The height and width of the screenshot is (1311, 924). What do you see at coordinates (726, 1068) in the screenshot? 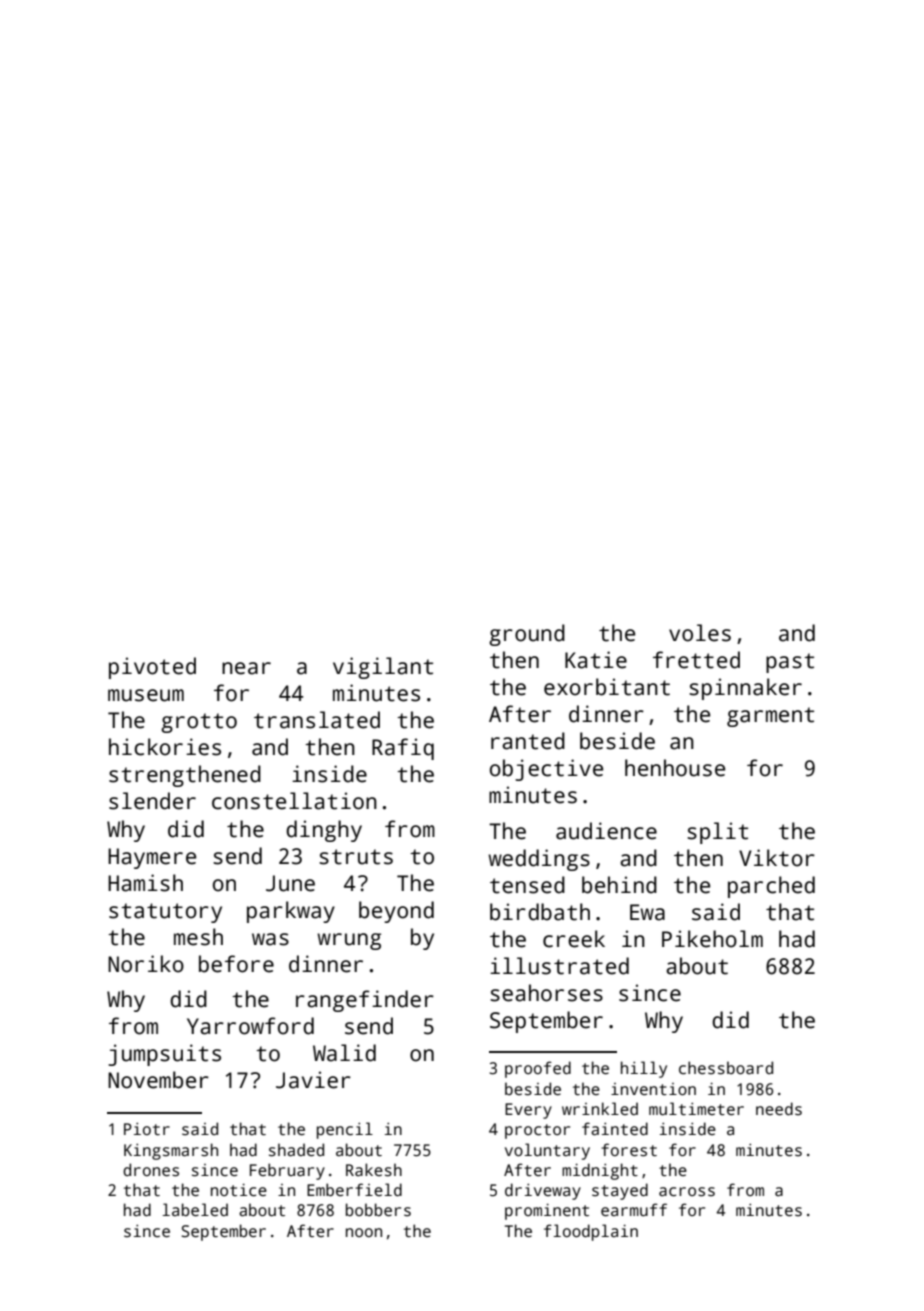
I see `chessboard` at bounding box center [726, 1068].
